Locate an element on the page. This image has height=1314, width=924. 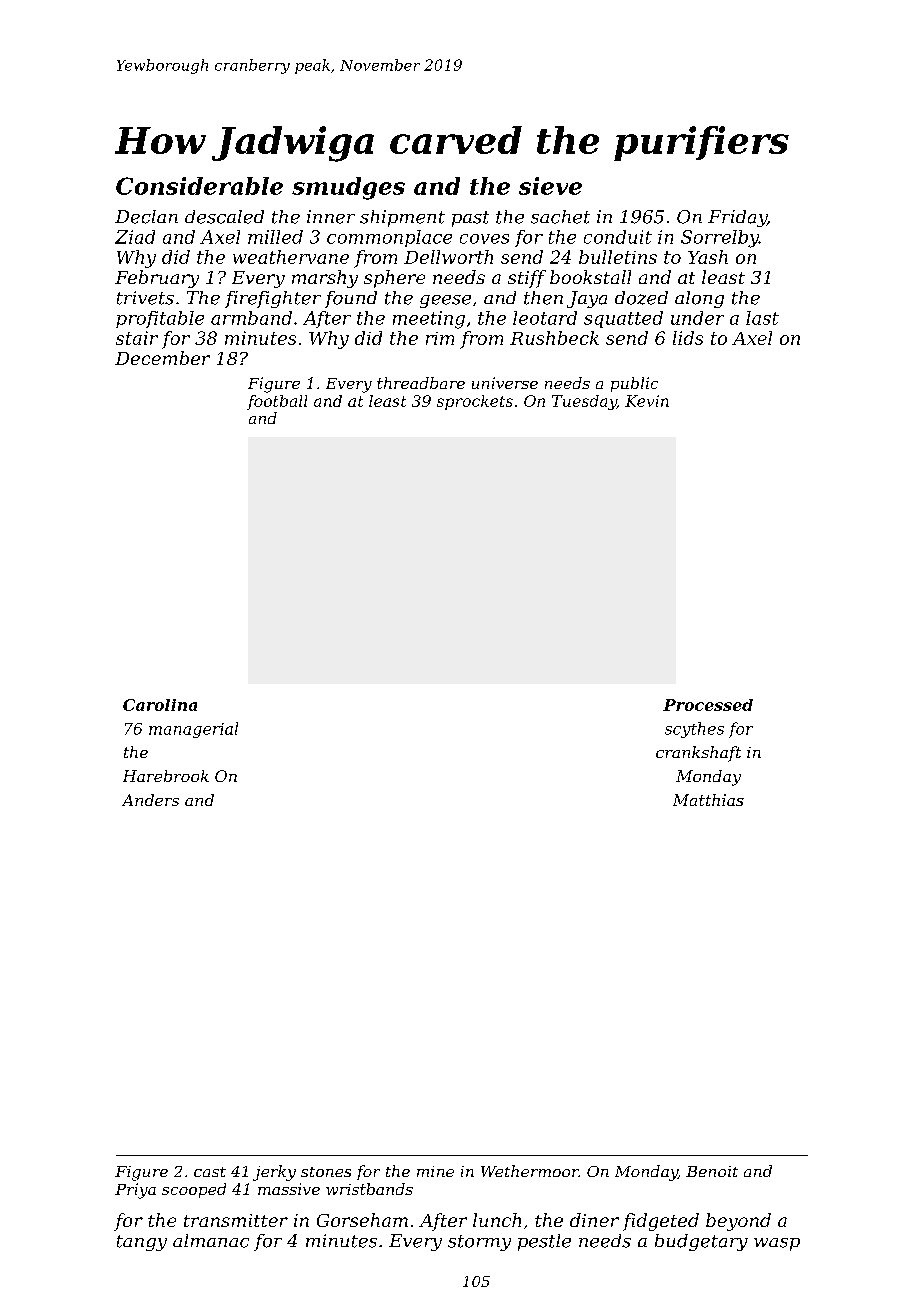
past is located at coordinates (470, 219).
